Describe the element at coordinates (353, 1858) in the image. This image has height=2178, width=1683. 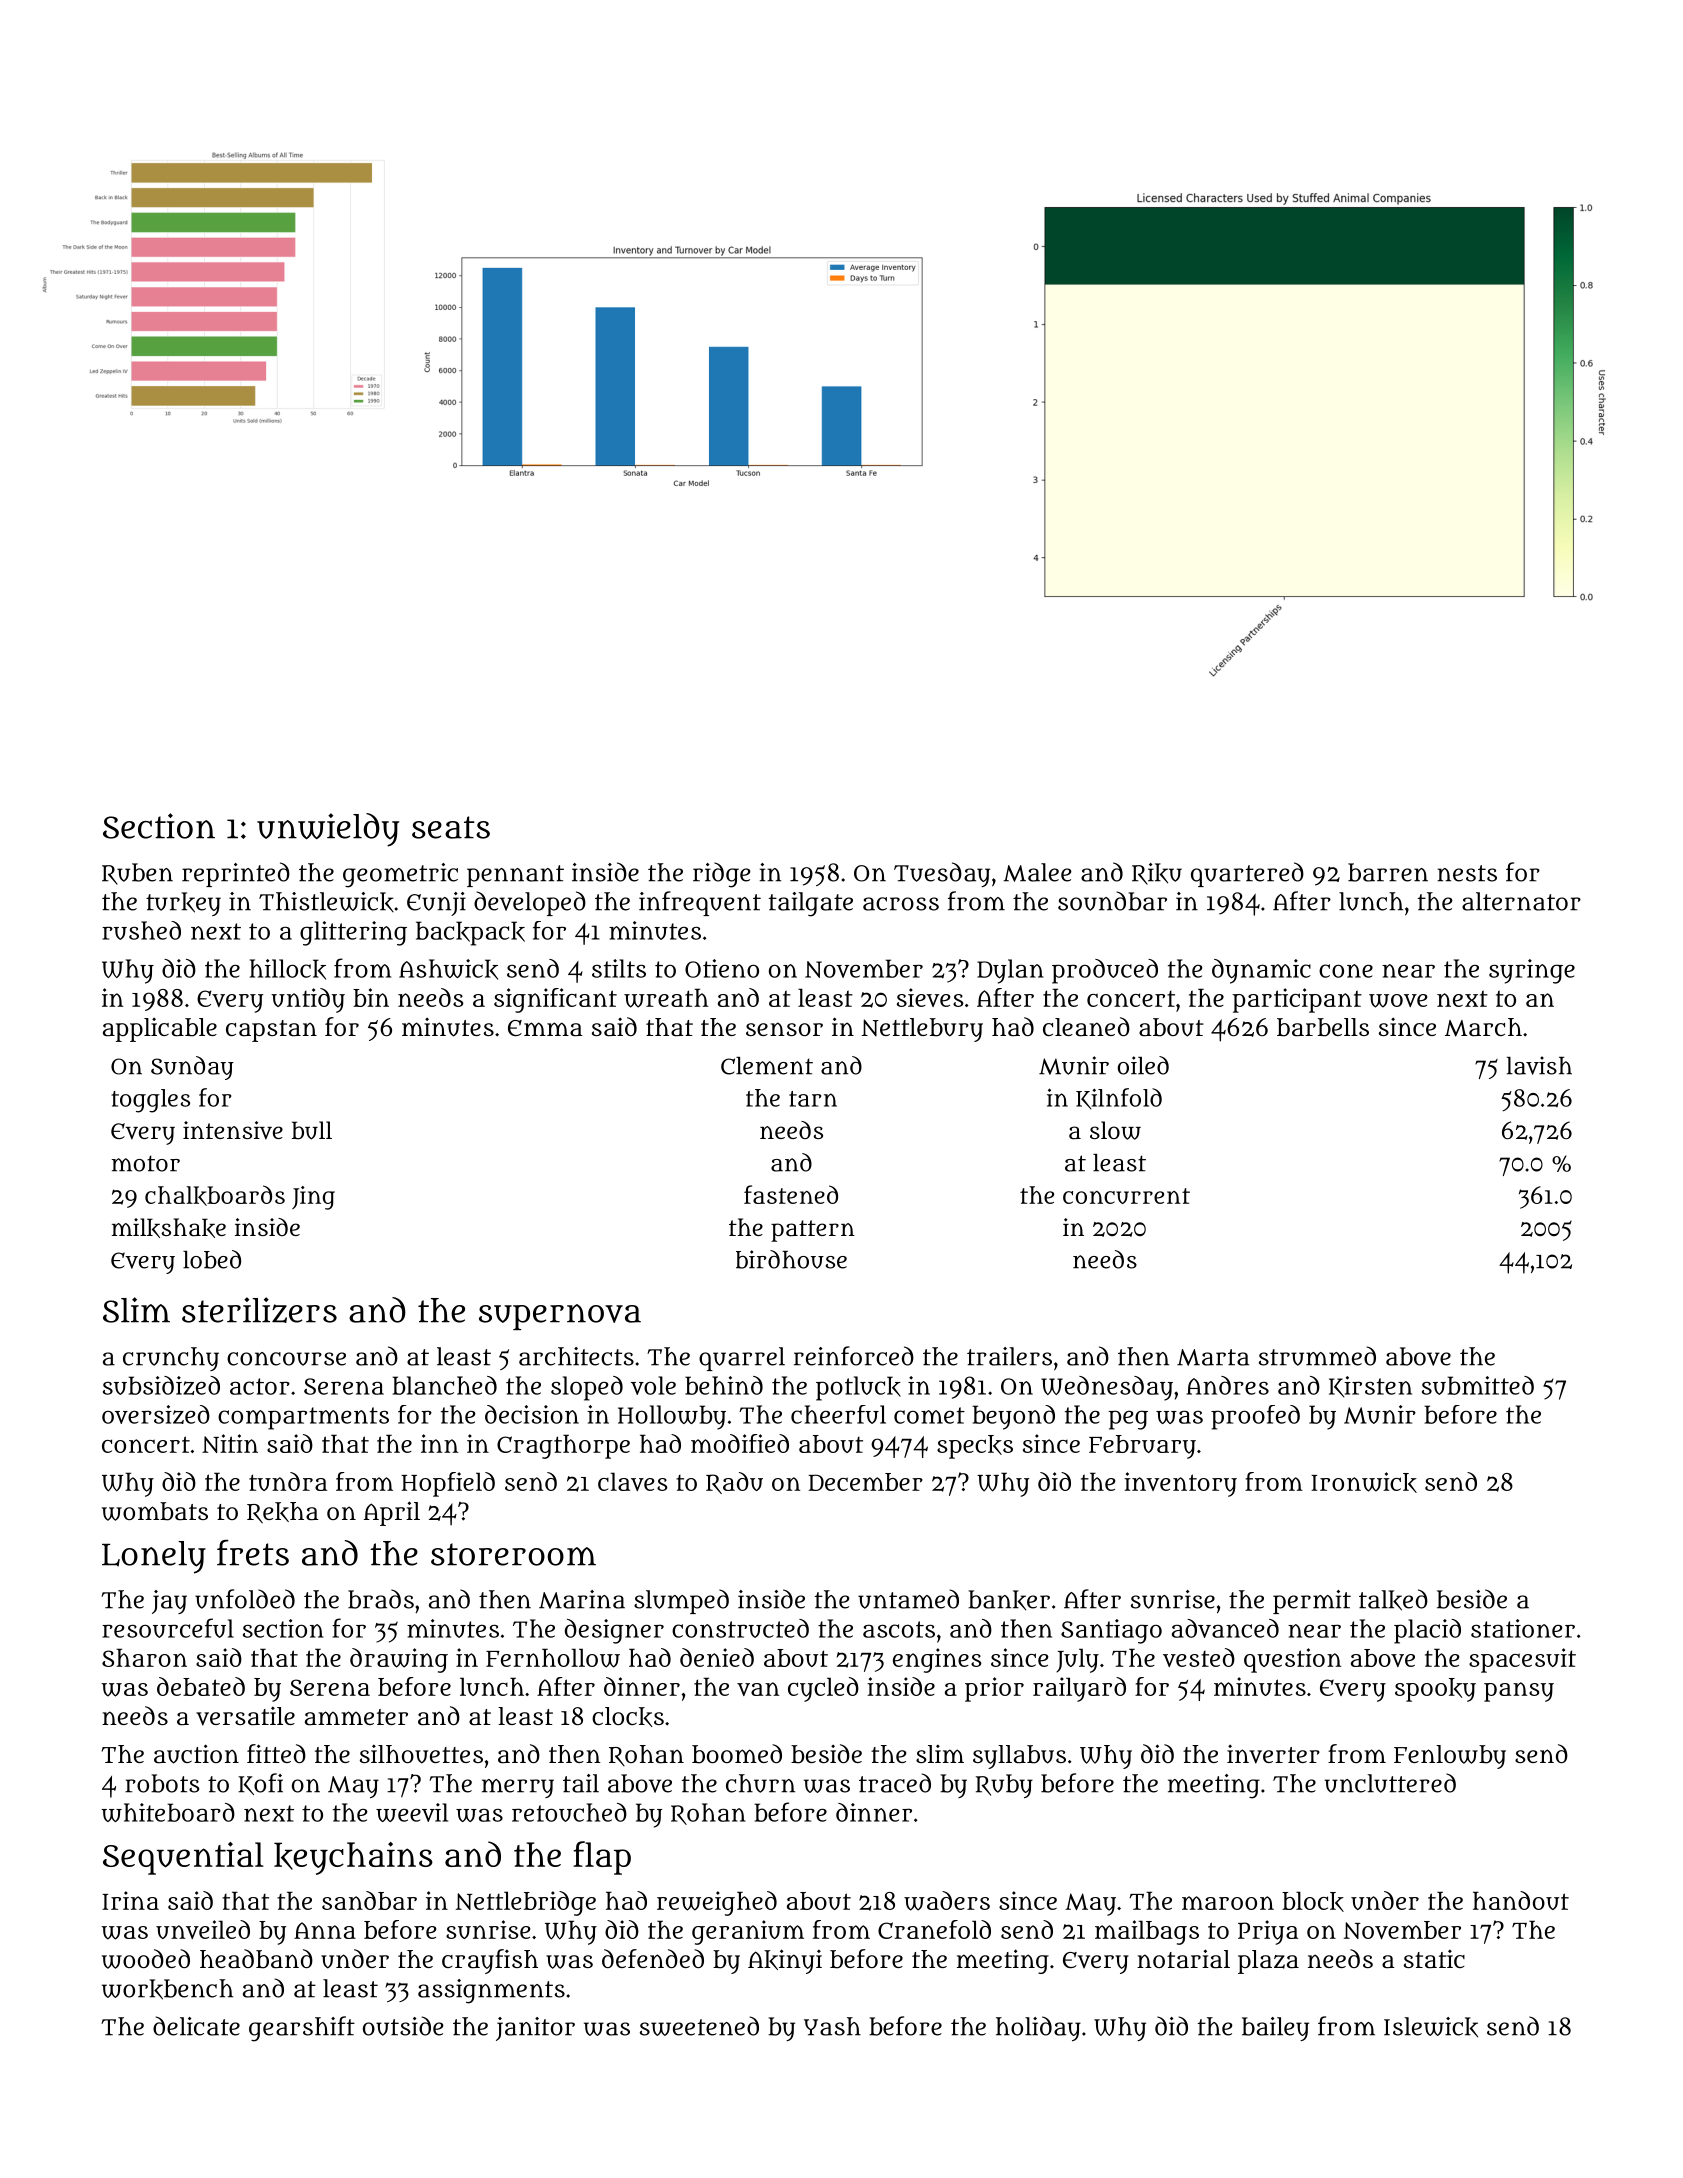
I see `keychains` at that location.
